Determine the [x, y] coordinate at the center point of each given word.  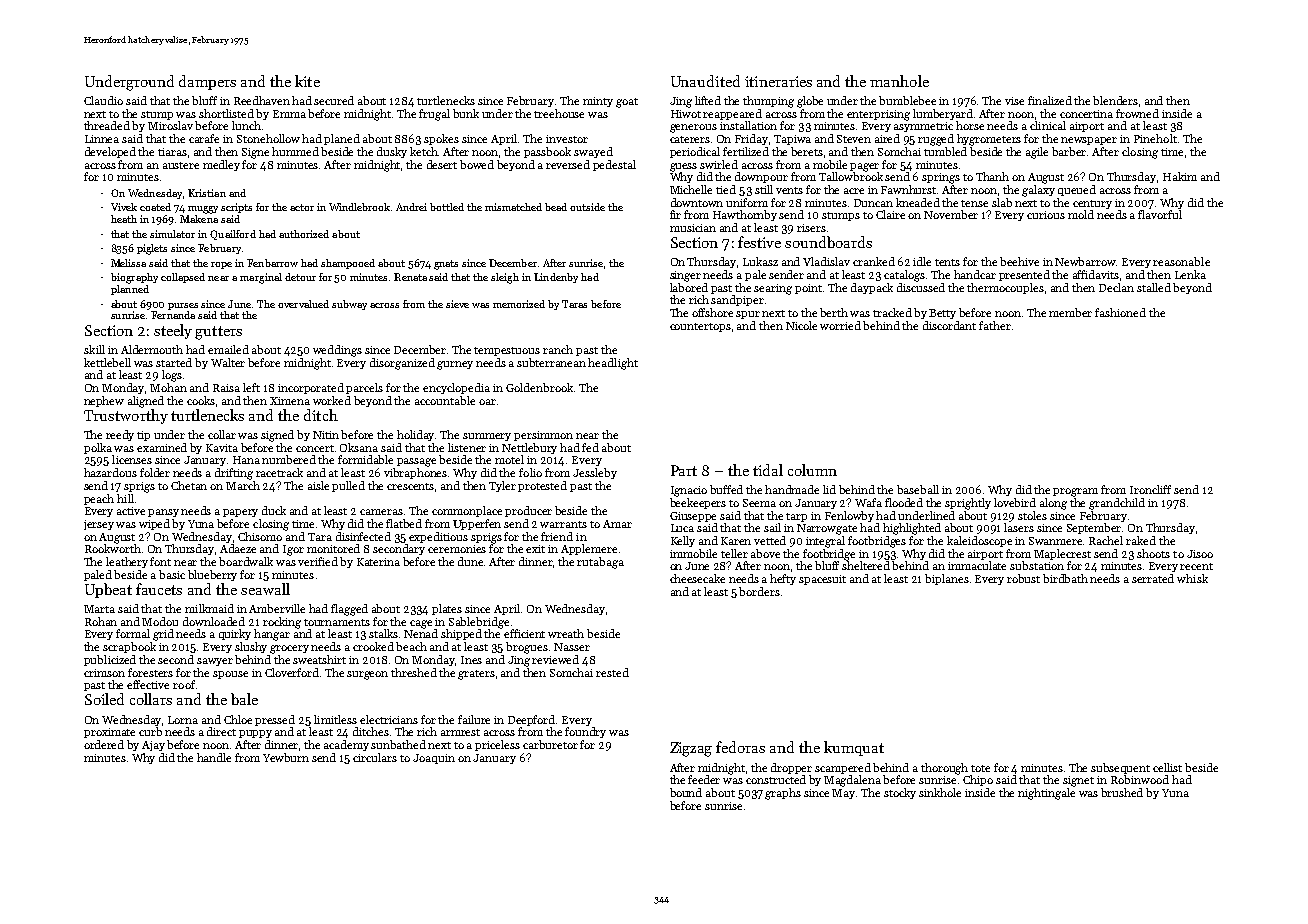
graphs [783, 794]
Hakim [1180, 176]
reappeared [732, 114]
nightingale [1046, 794]
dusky [392, 152]
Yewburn [286, 757]
